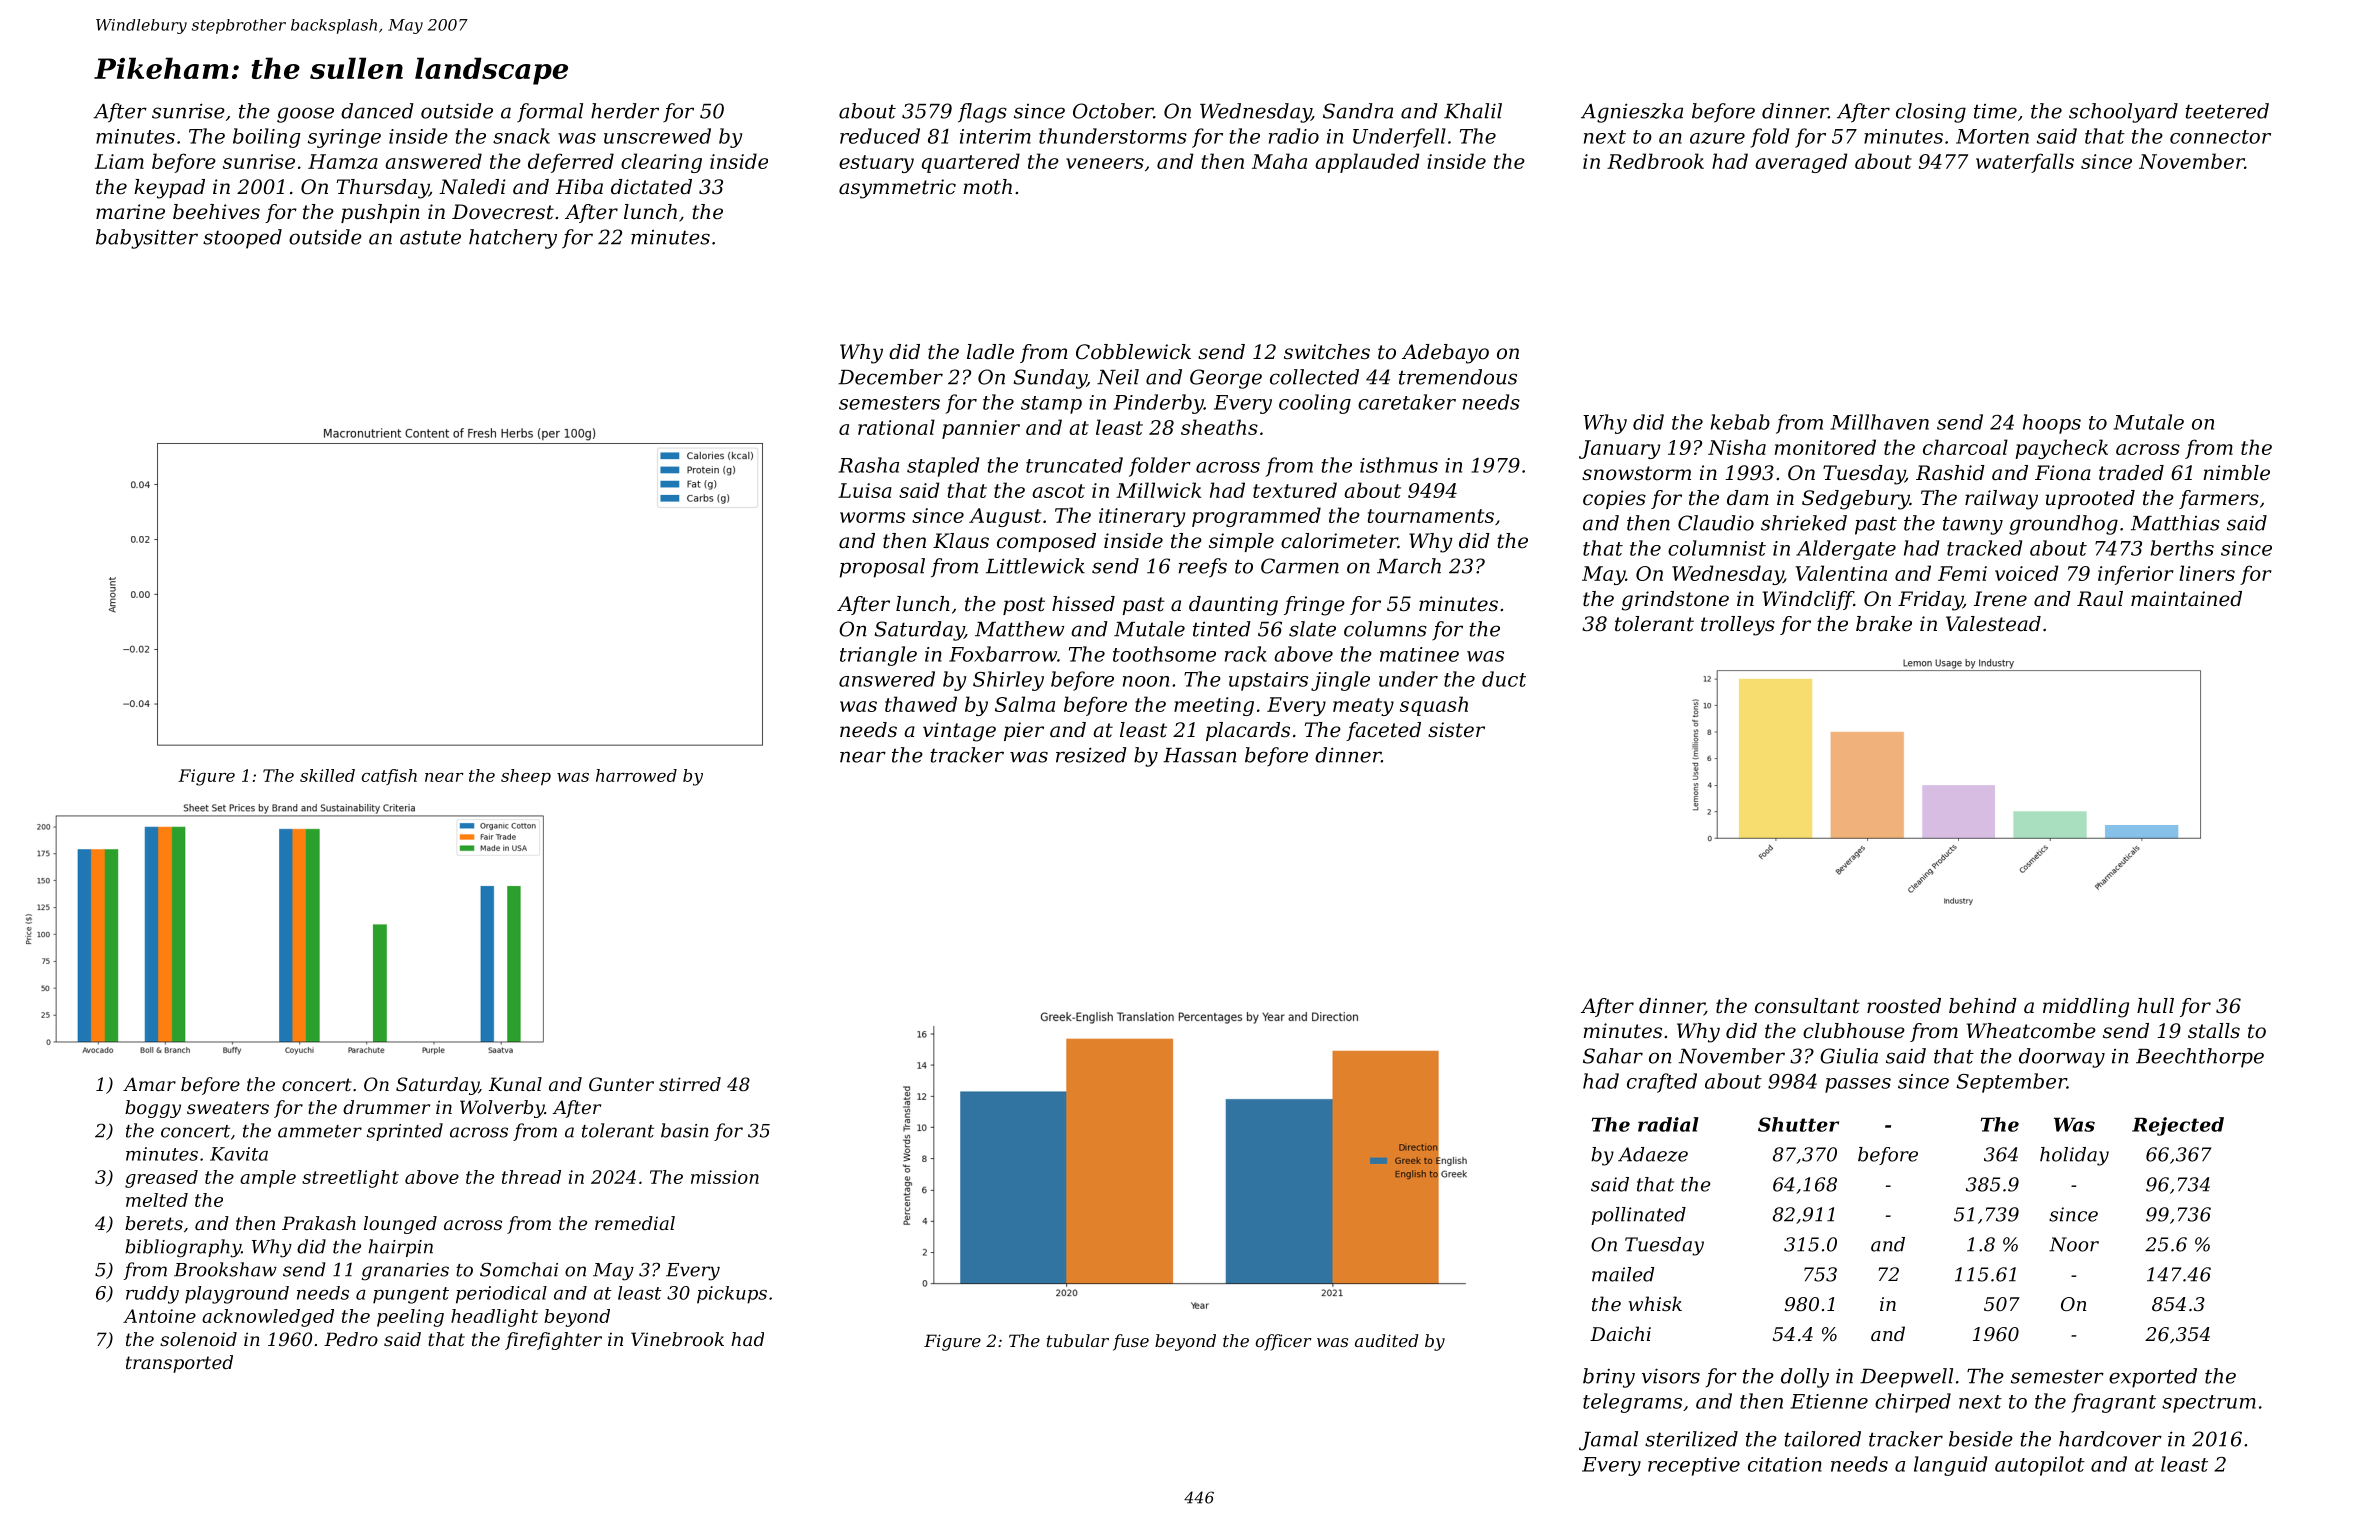 The width and height of the page is (2369, 1533). Describe the element at coordinates (1367, 163) in the page. I see `applauded` at that location.
